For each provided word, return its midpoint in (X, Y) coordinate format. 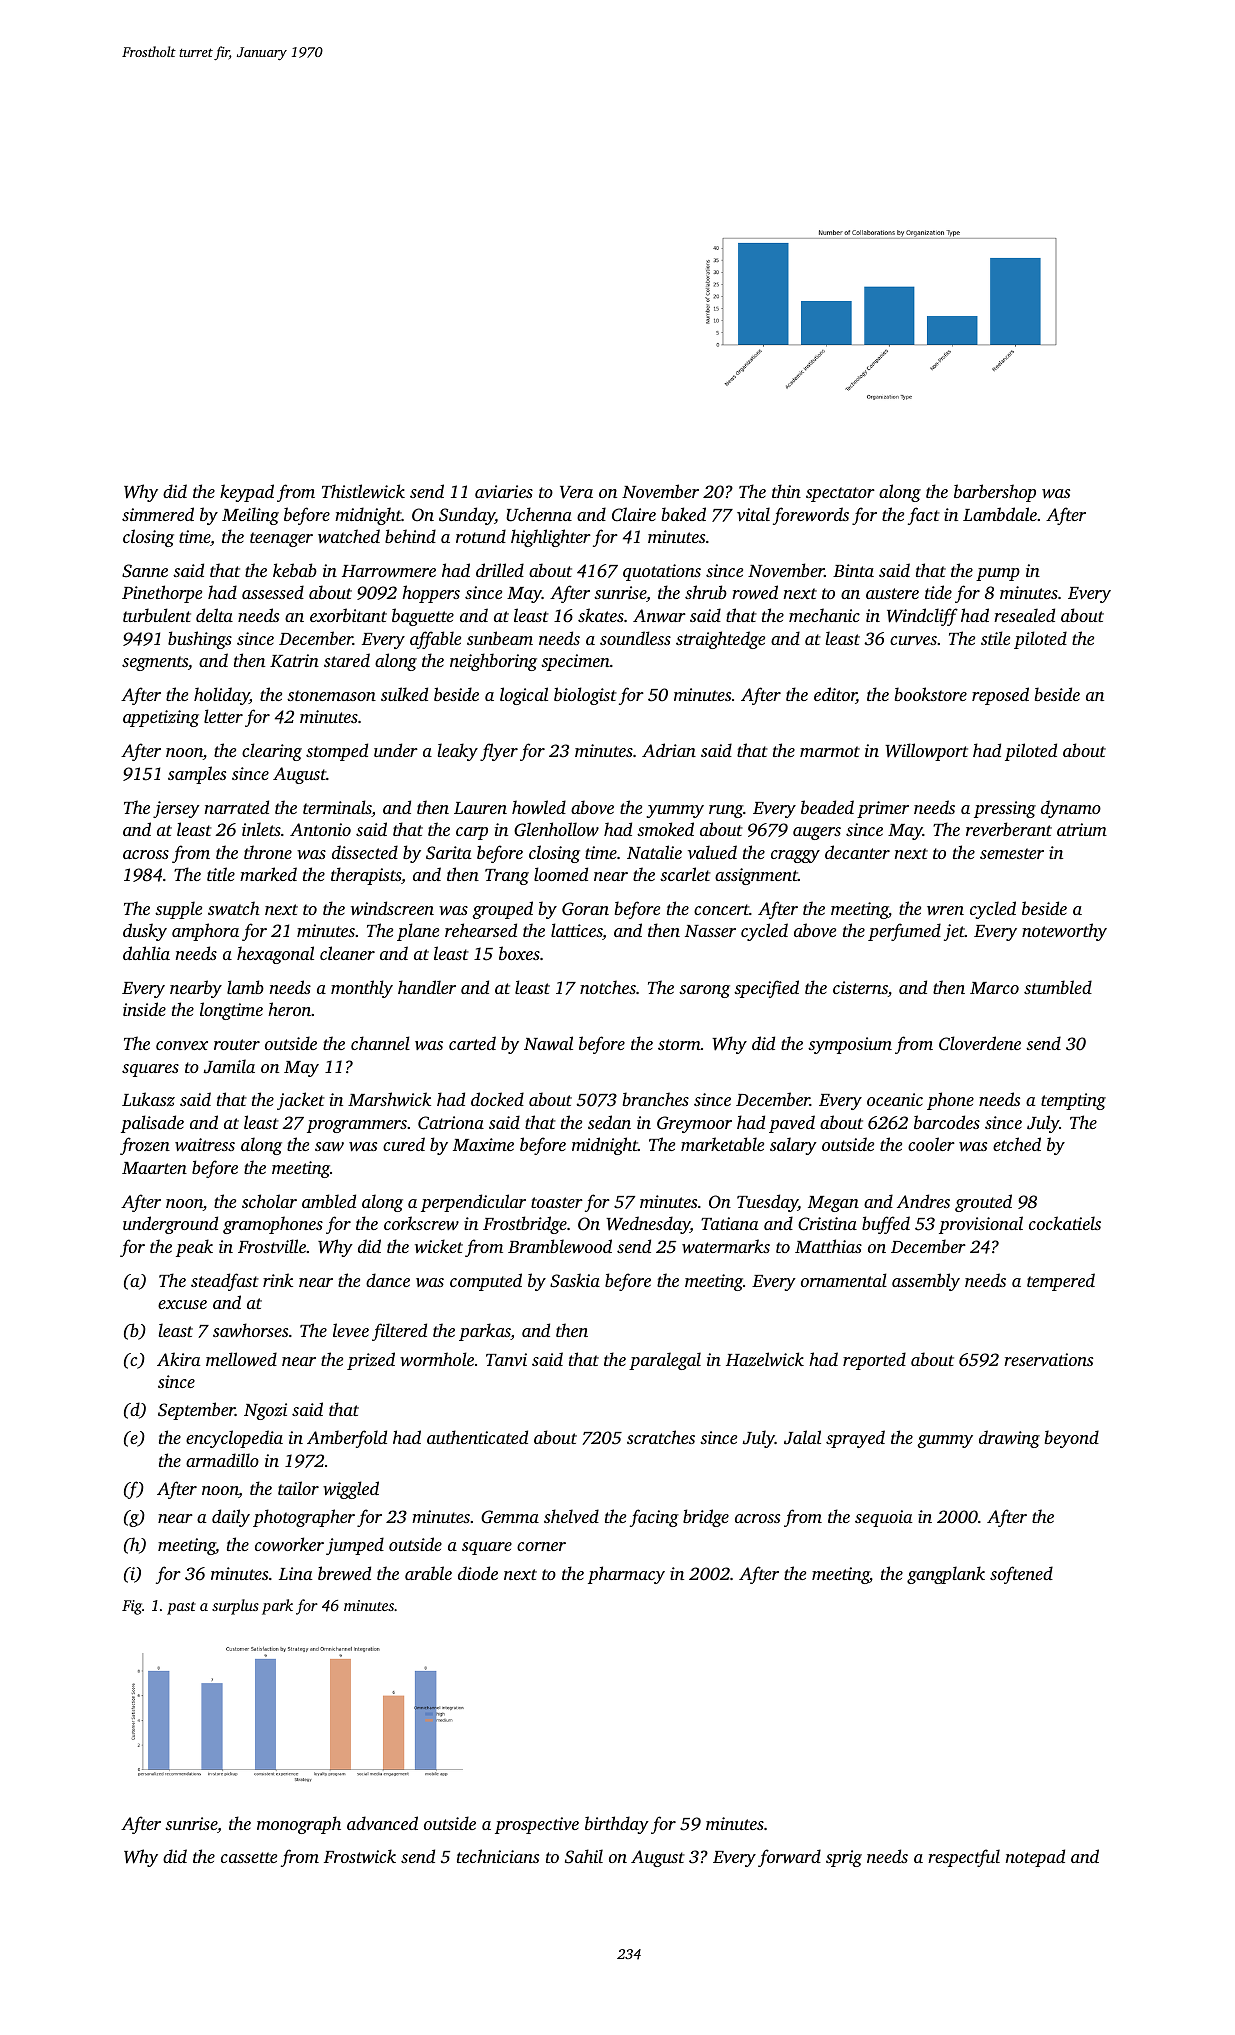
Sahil (584, 1856)
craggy (795, 856)
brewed (344, 1573)
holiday (222, 696)
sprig (844, 1858)
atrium (1082, 829)
